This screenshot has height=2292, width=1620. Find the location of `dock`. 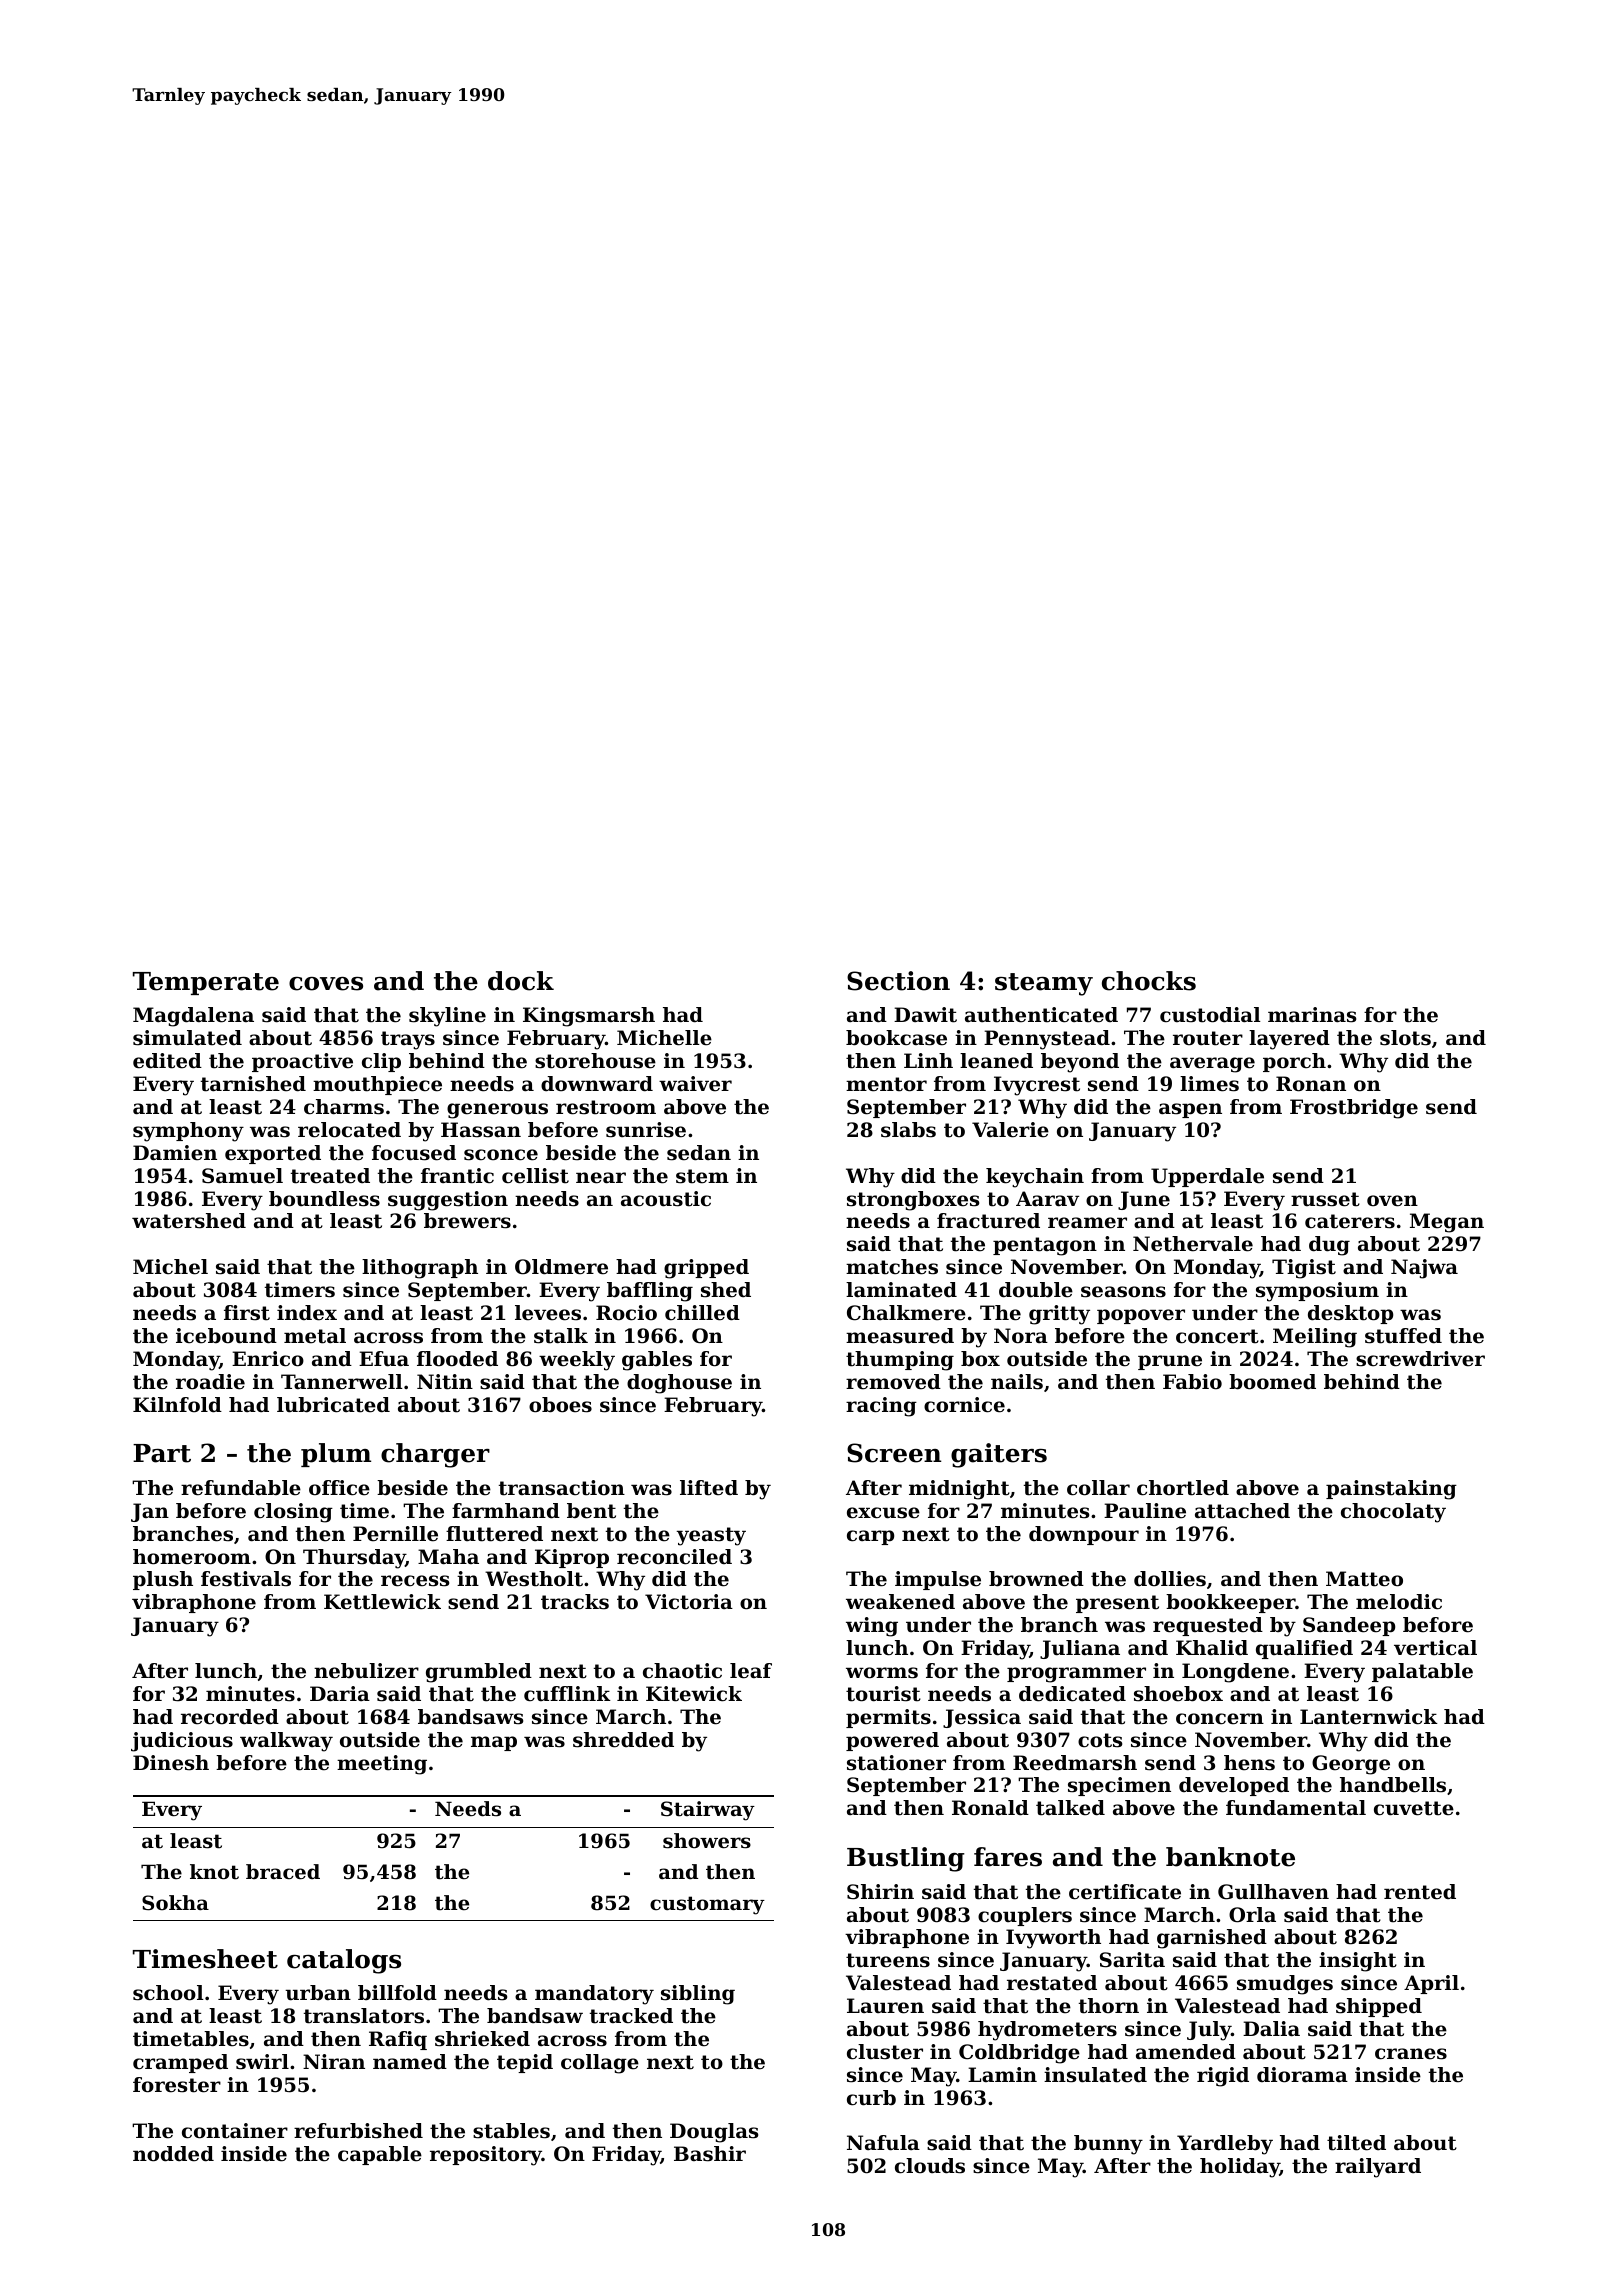

dock is located at coordinates (521, 981).
